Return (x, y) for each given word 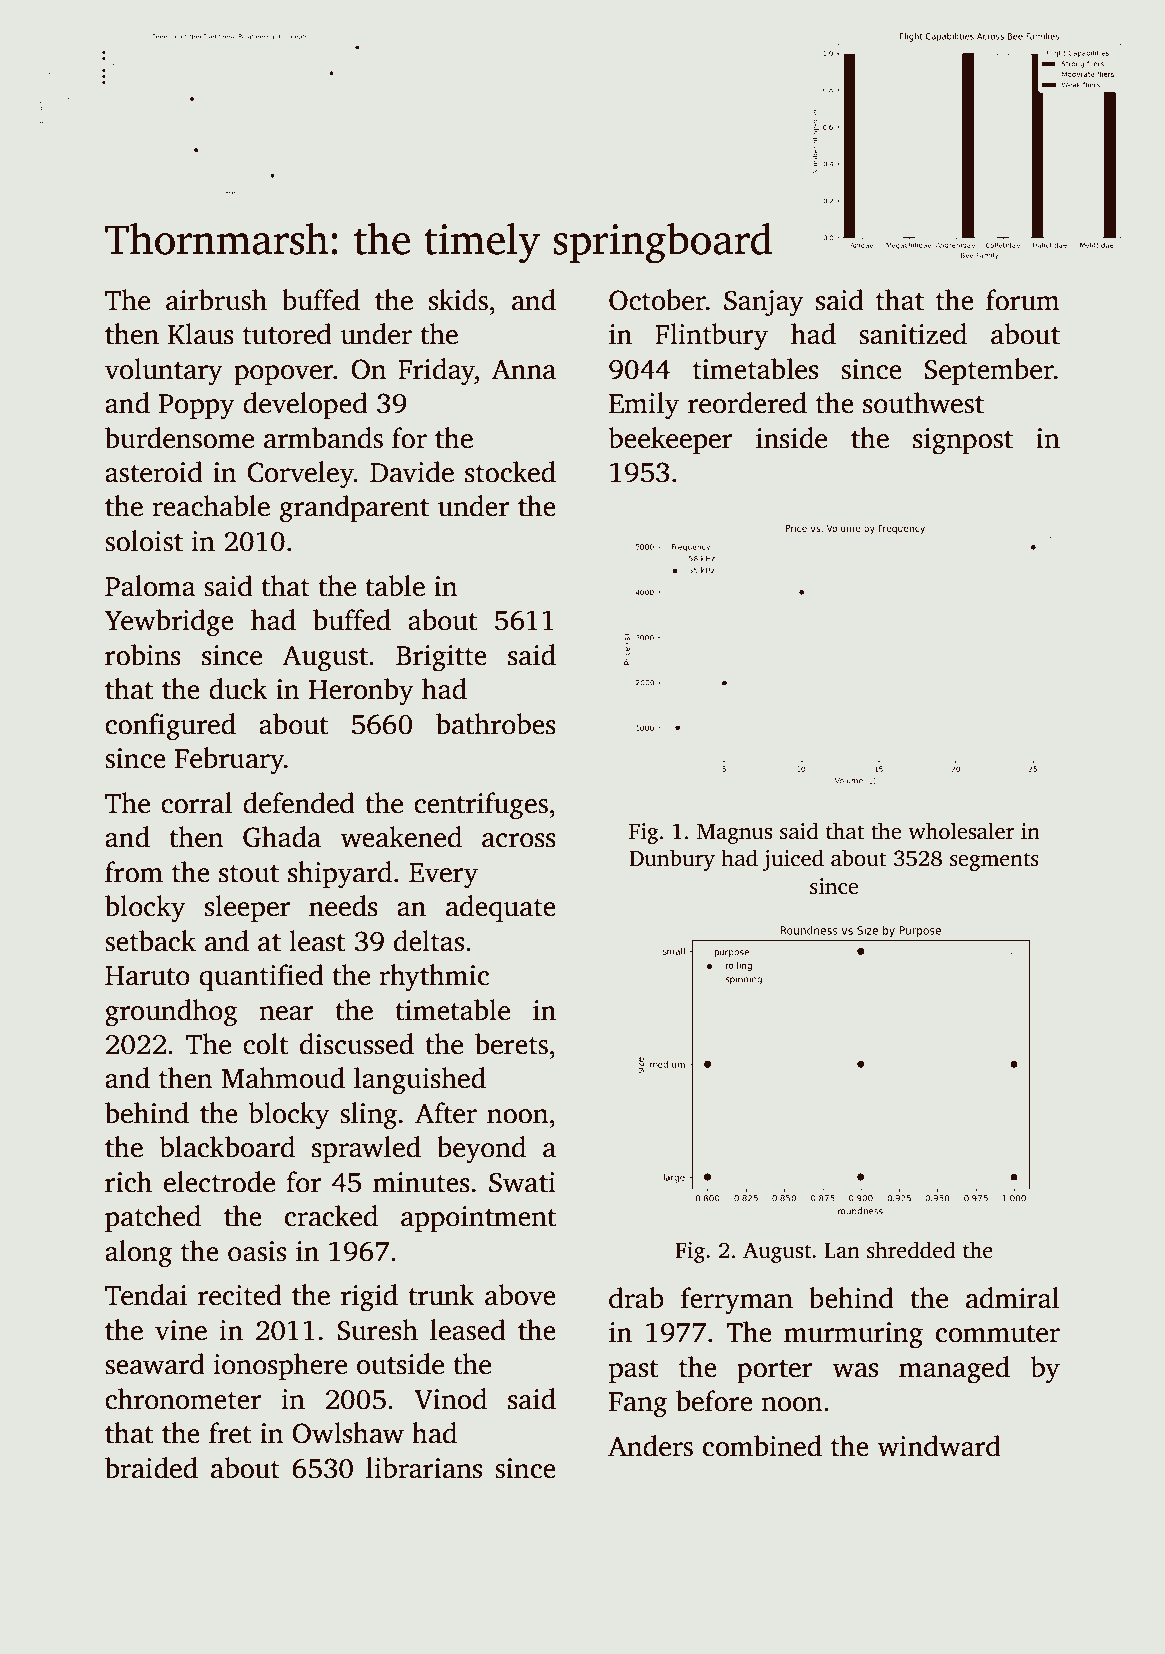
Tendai (146, 1295)
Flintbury (711, 337)
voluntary (164, 372)
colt (265, 1044)
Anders (650, 1446)
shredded (911, 1250)
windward (939, 1446)
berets (511, 1044)
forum (1023, 300)
